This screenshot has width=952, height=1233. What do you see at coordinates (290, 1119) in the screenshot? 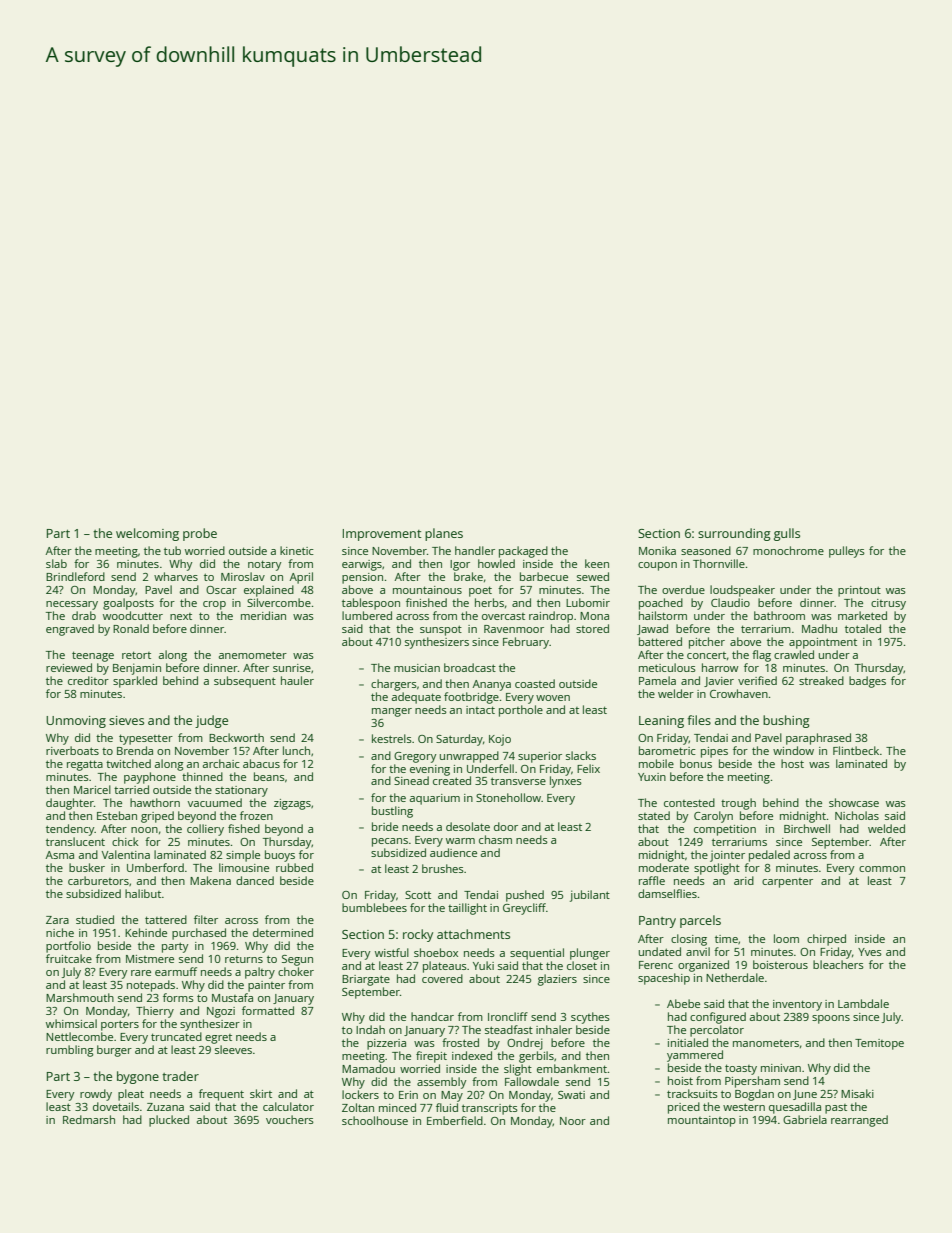
I see `vouchers` at bounding box center [290, 1119].
